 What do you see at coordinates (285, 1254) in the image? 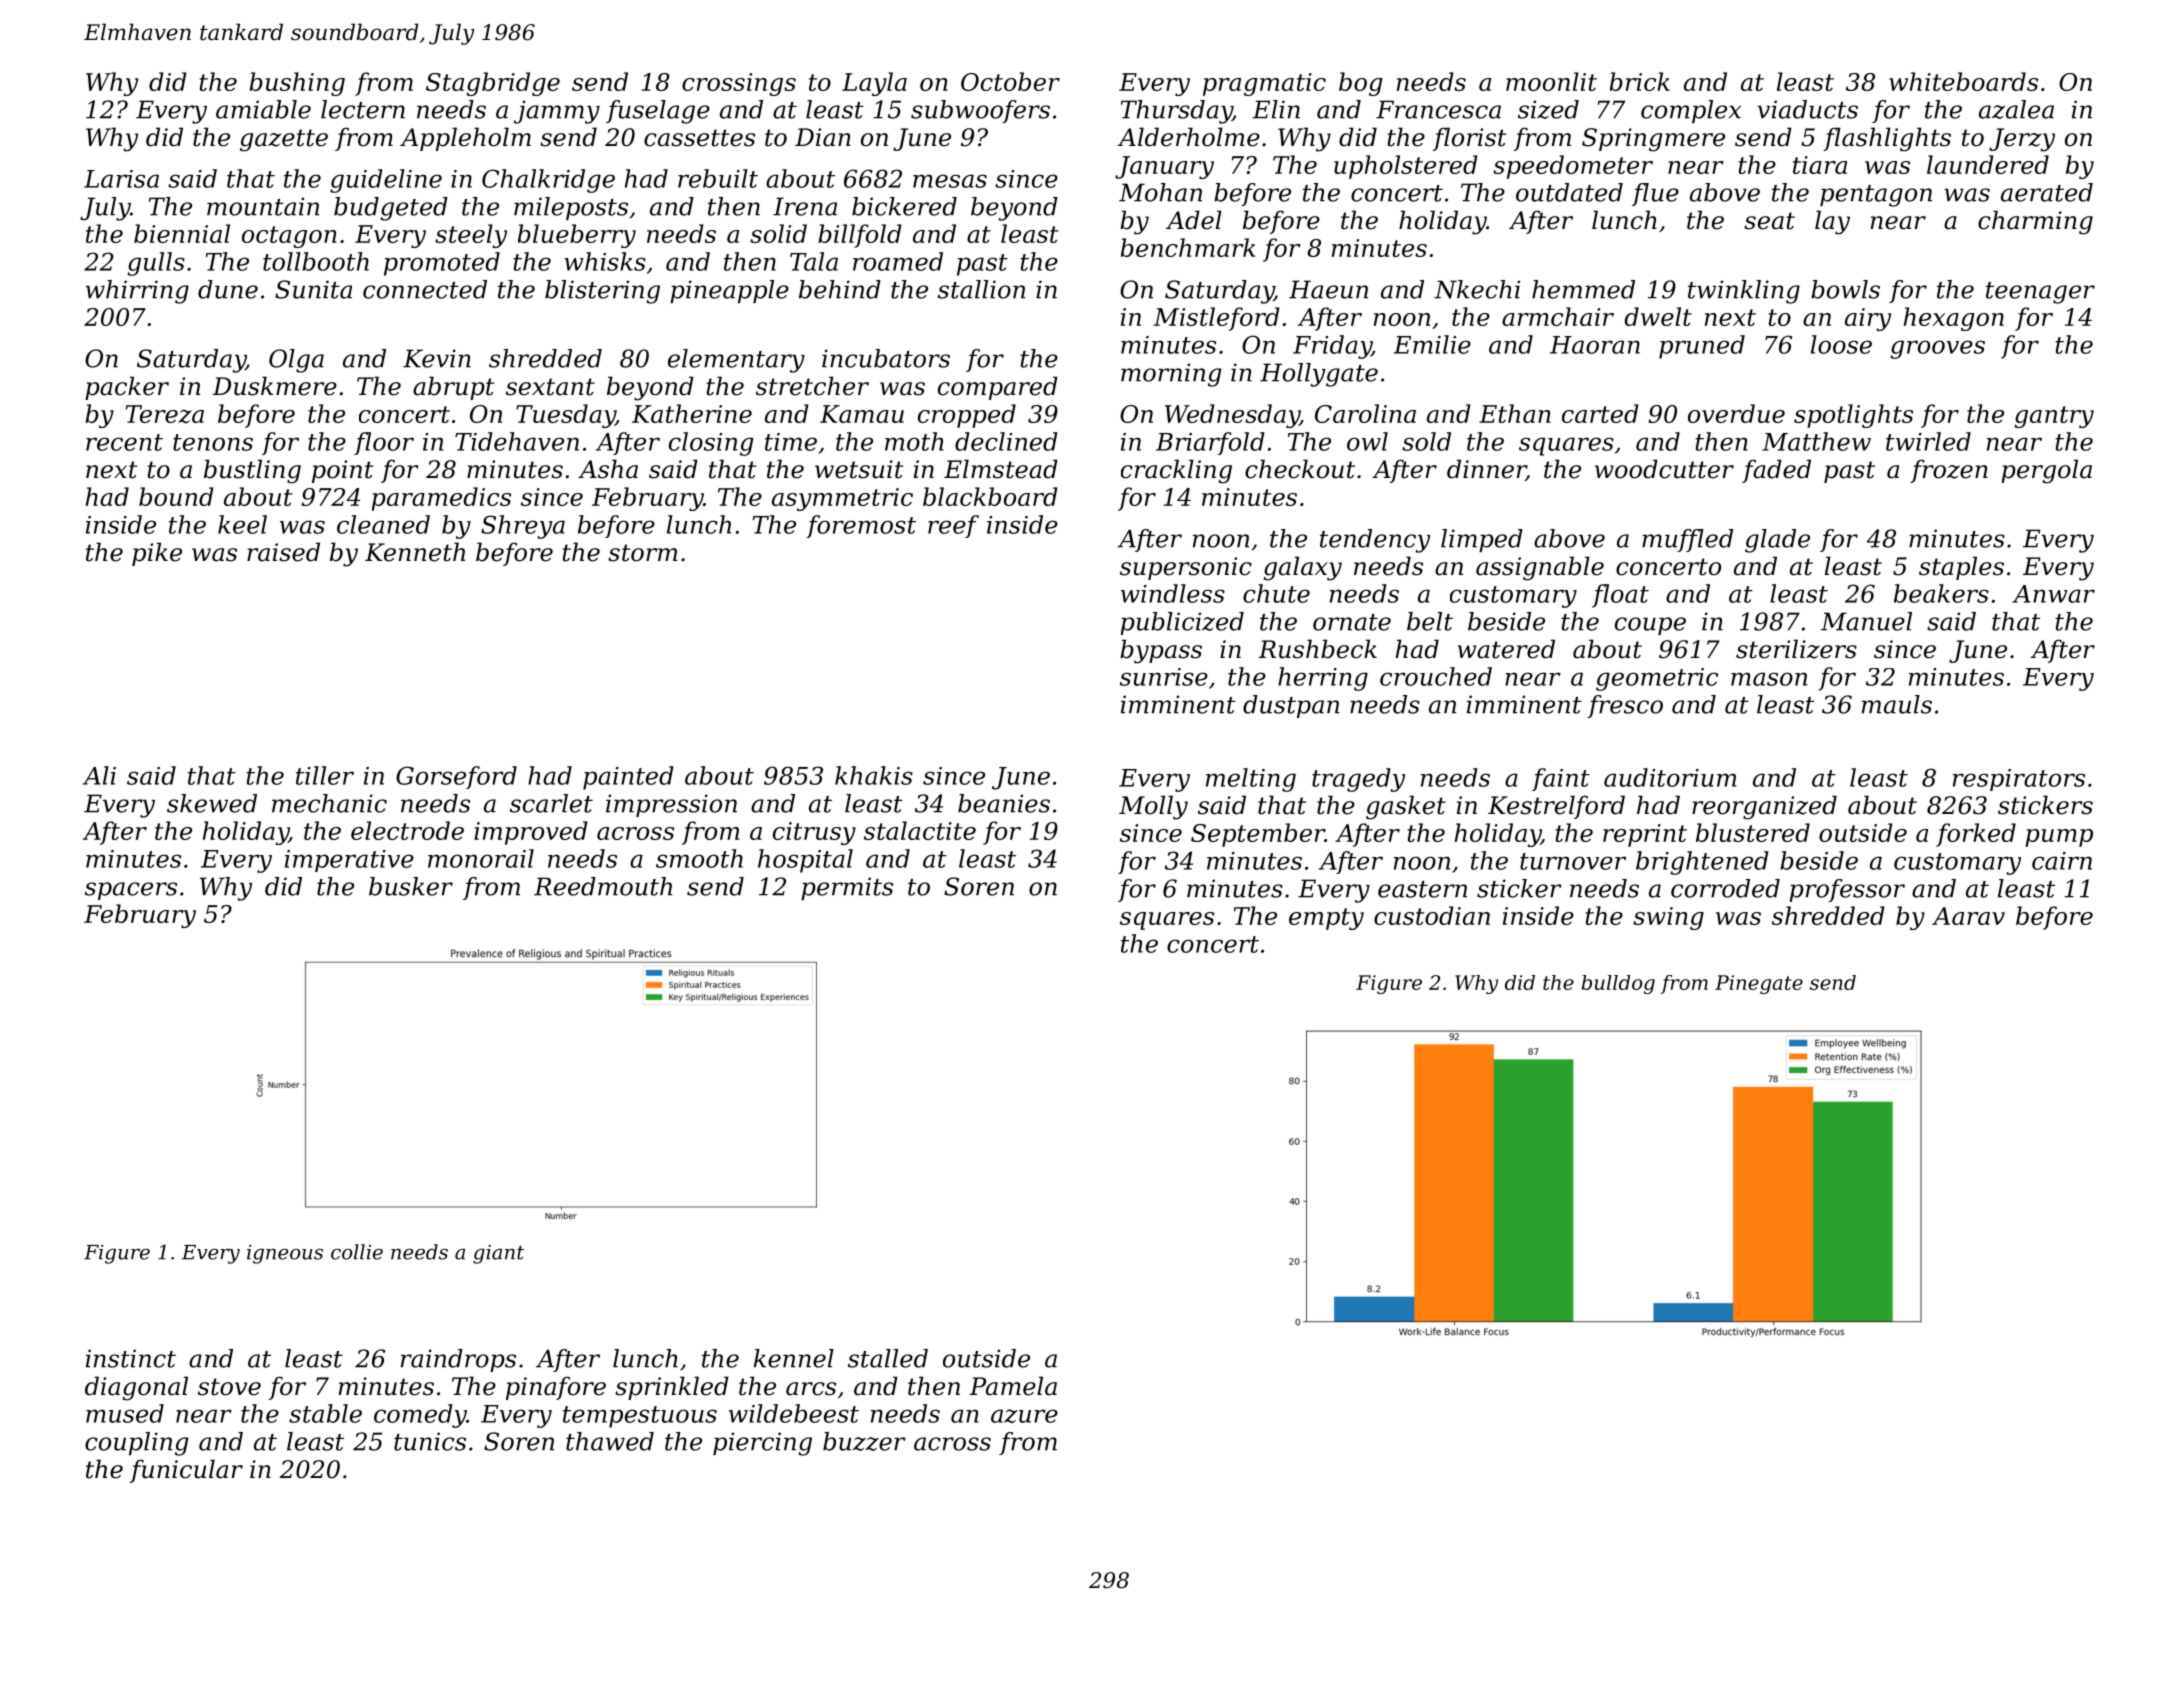
I see `igneous` at bounding box center [285, 1254].
